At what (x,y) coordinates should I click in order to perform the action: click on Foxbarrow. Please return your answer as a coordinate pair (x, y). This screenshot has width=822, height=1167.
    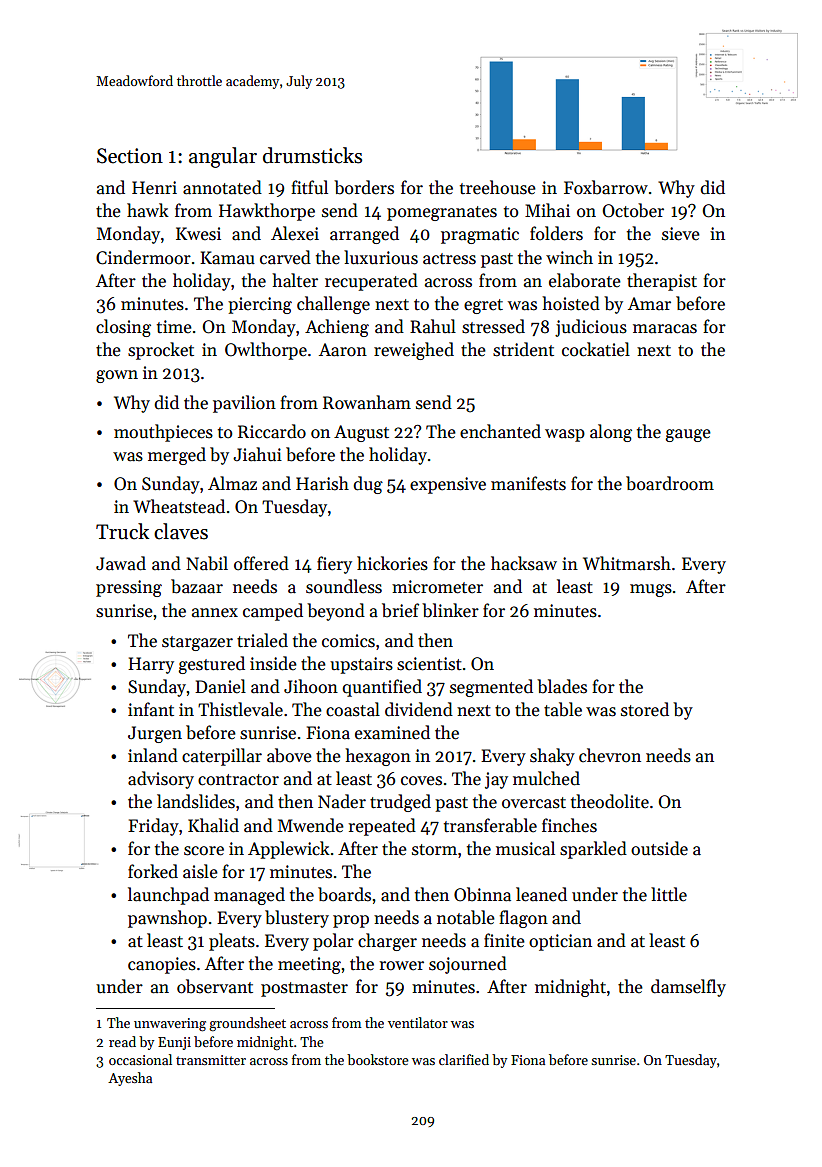
    Looking at the image, I should click on (606, 187).
